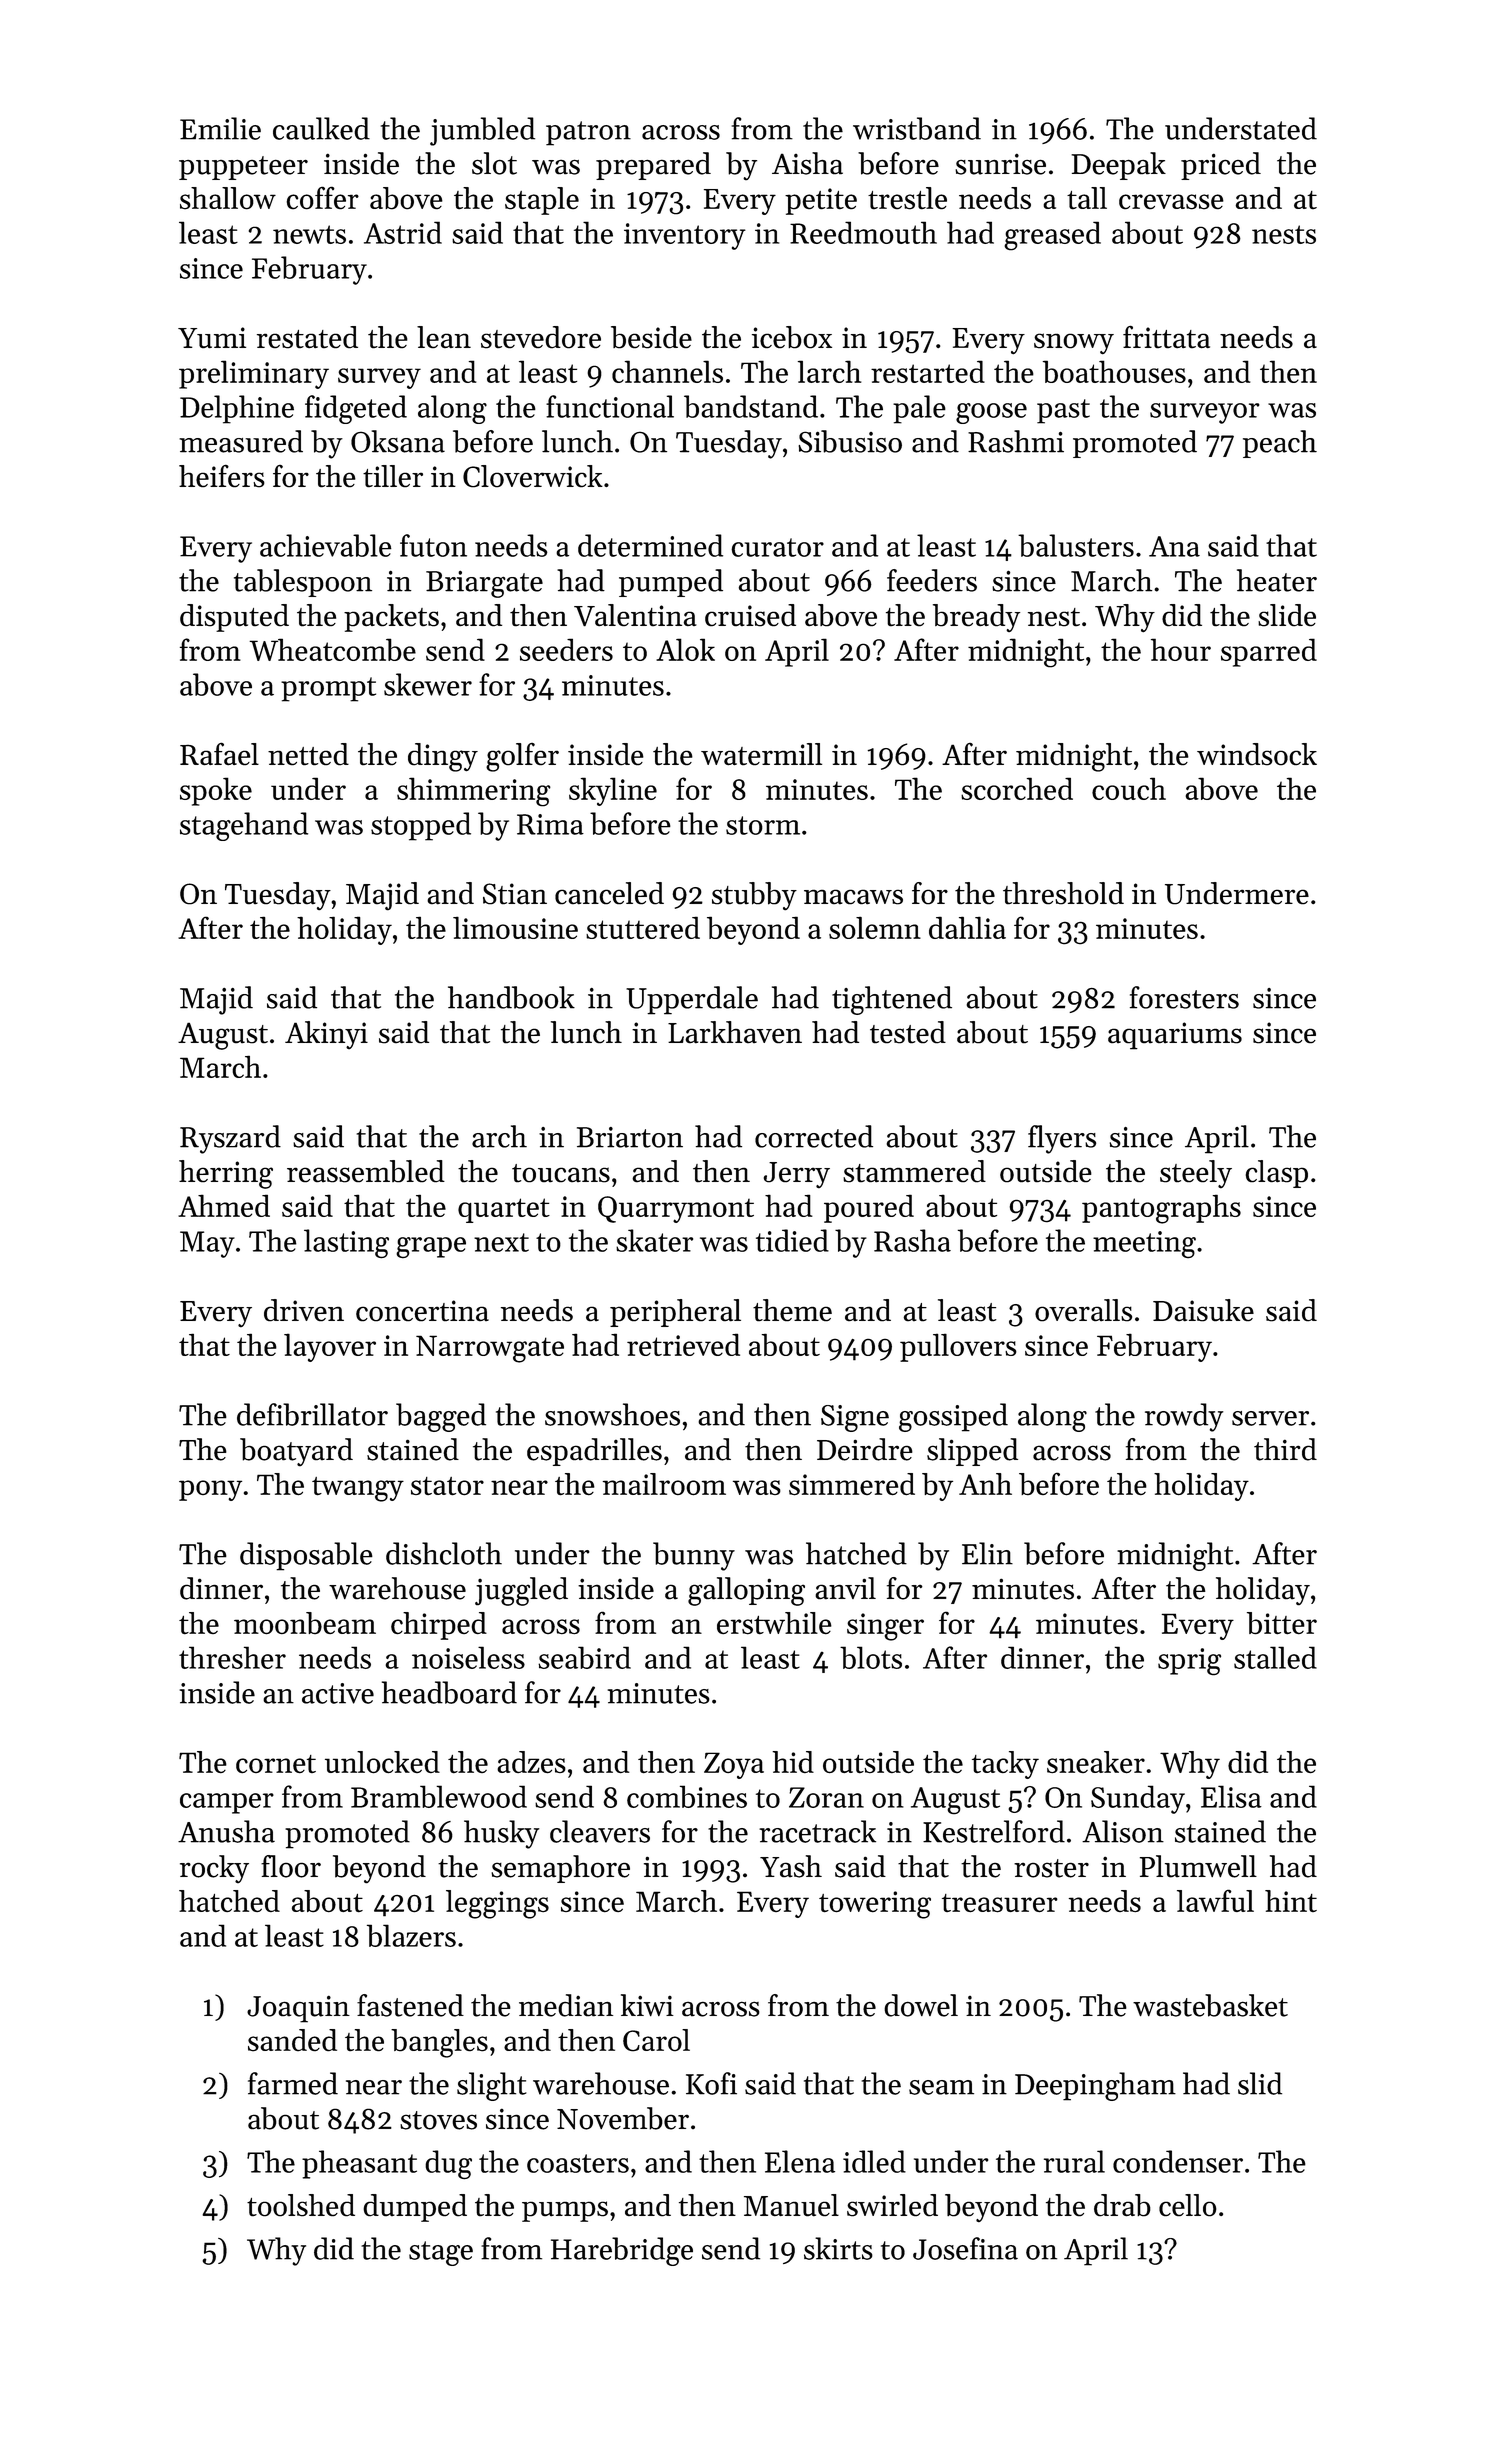  Describe the element at coordinates (391, 618) in the page. I see `packets` at that location.
